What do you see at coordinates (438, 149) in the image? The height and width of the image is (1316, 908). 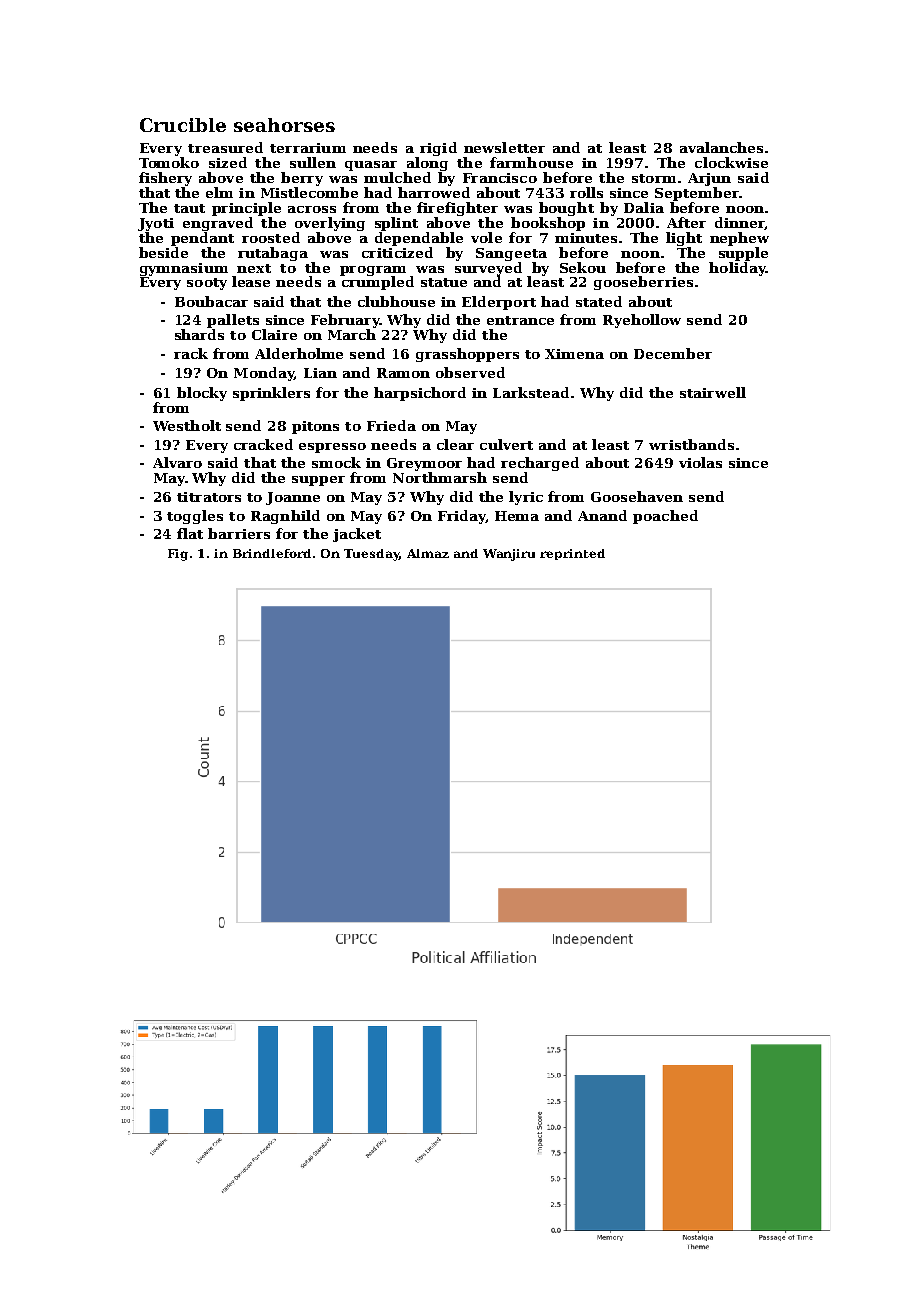 I see `rigid` at bounding box center [438, 149].
